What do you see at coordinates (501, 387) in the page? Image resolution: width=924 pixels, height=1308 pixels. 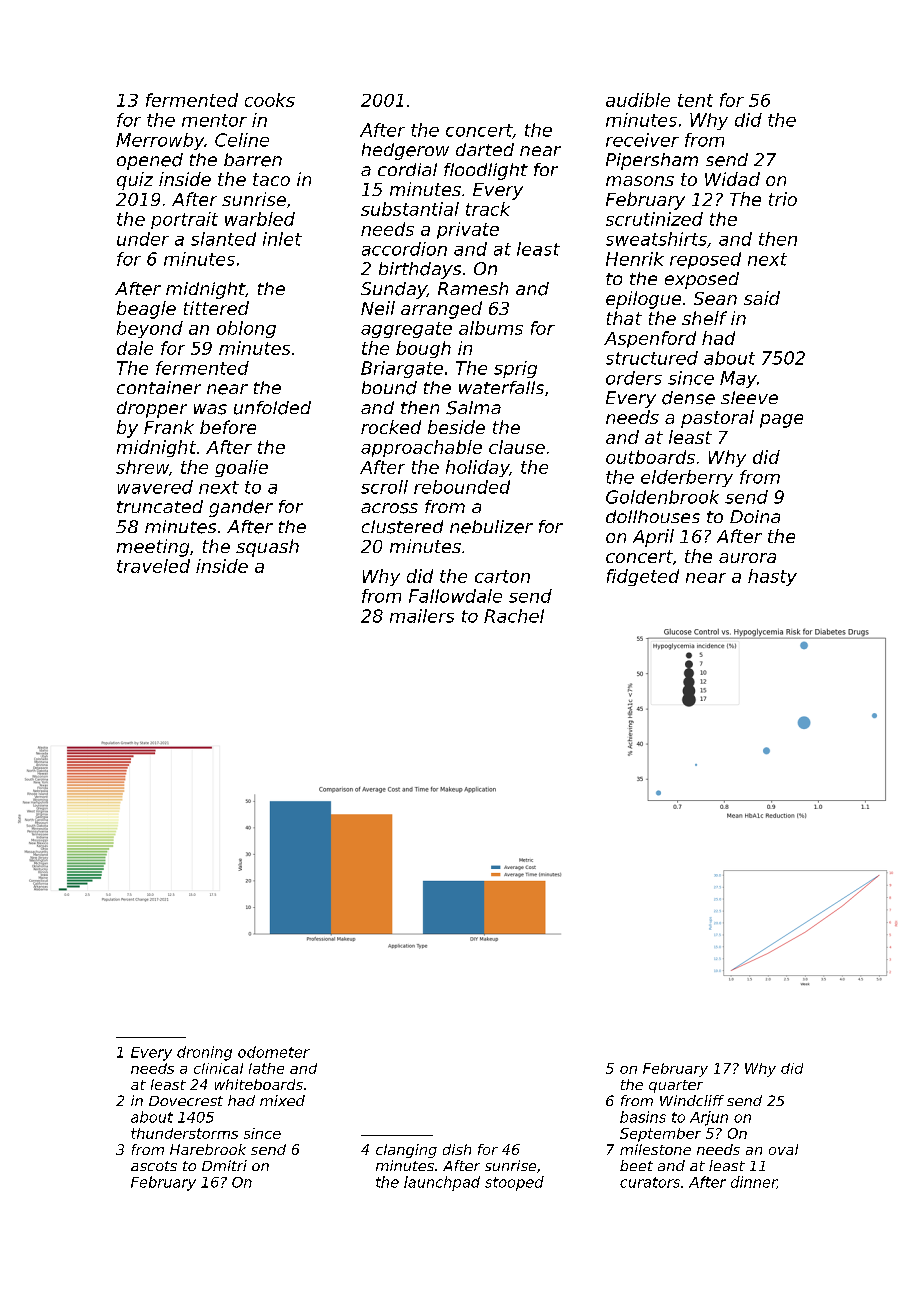 I see `waterfalls` at bounding box center [501, 387].
